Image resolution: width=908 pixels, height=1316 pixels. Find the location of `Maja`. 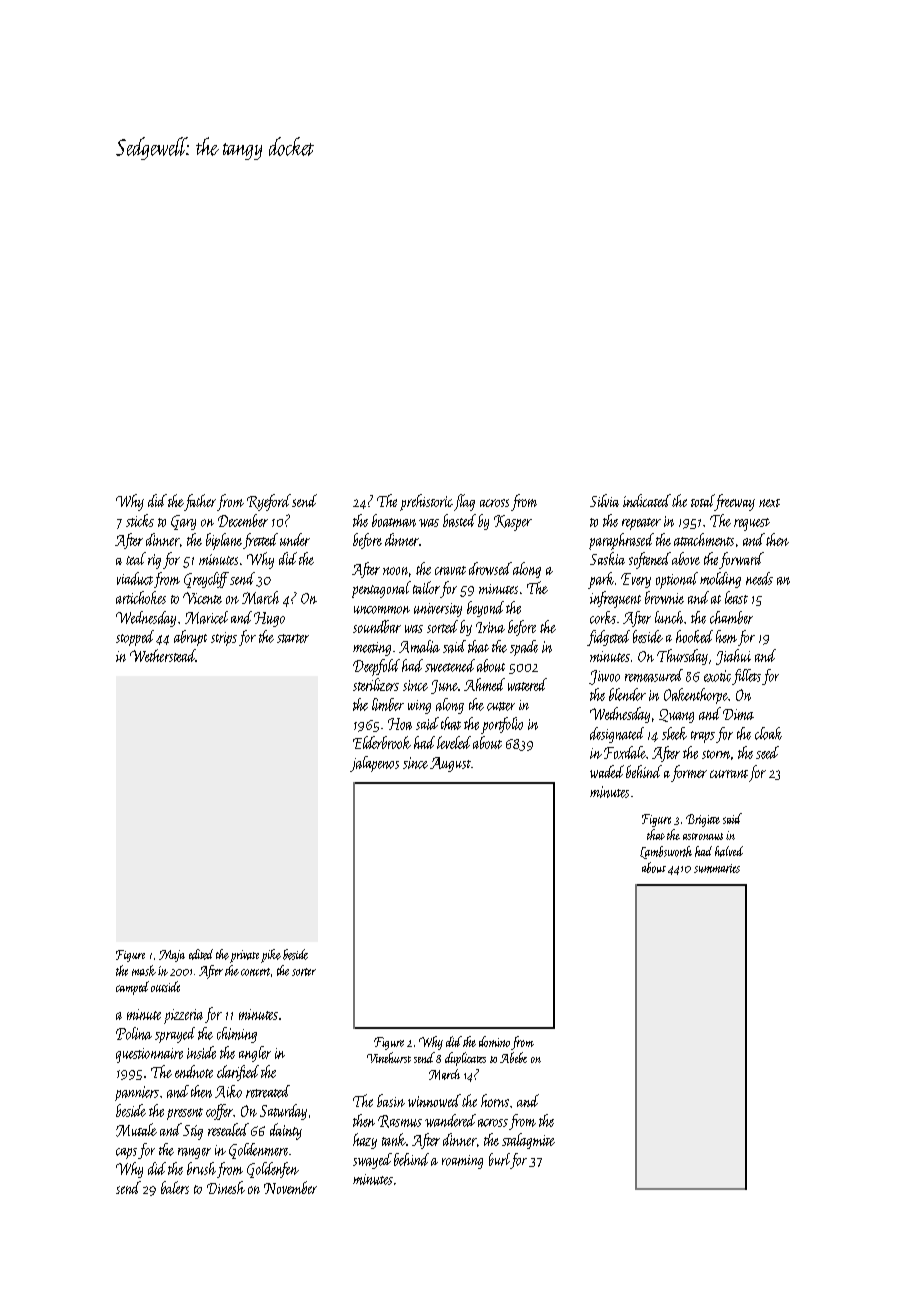

Maja is located at coordinates (172, 956).
